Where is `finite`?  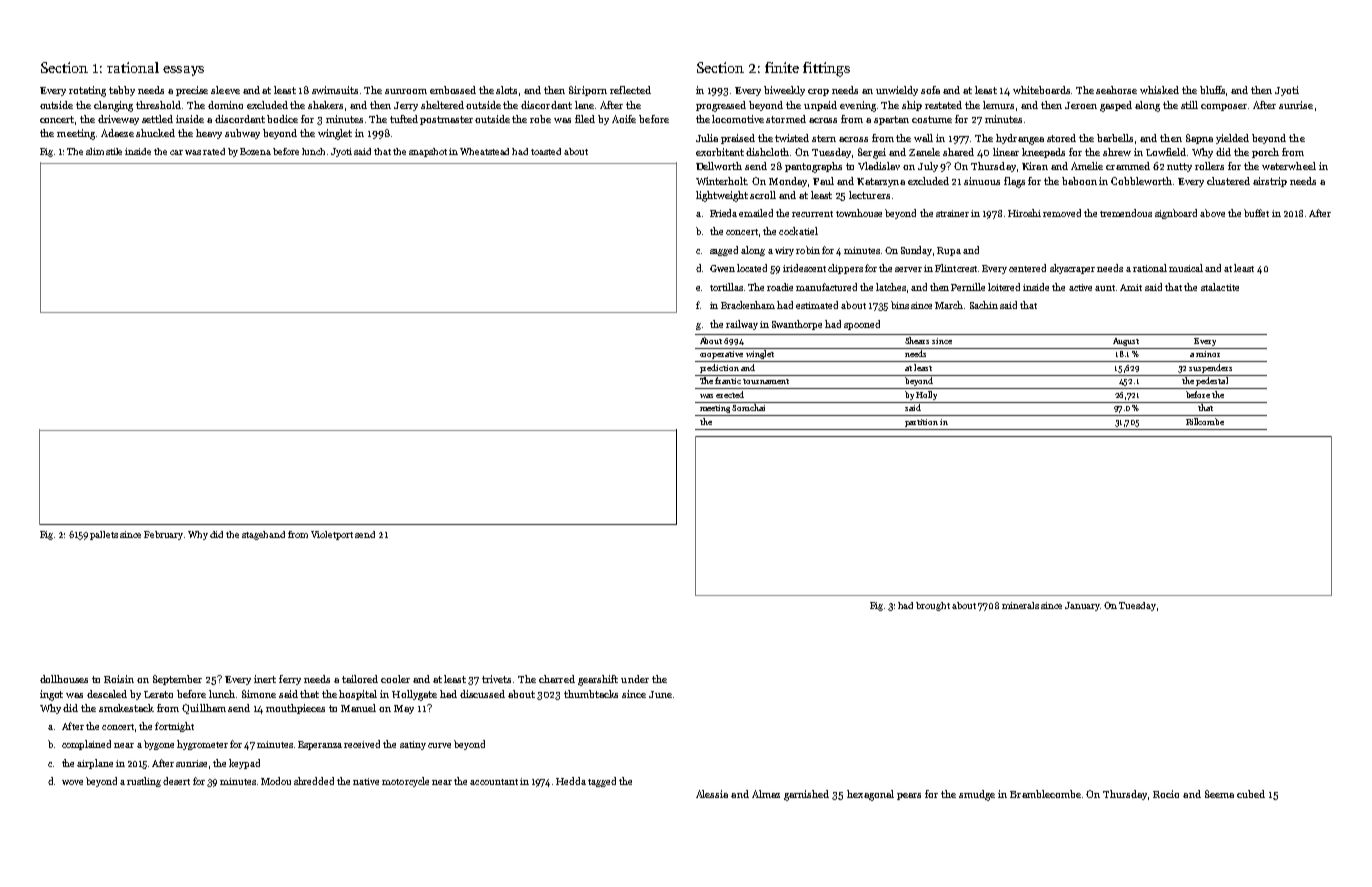 finite is located at coordinates (782, 67).
